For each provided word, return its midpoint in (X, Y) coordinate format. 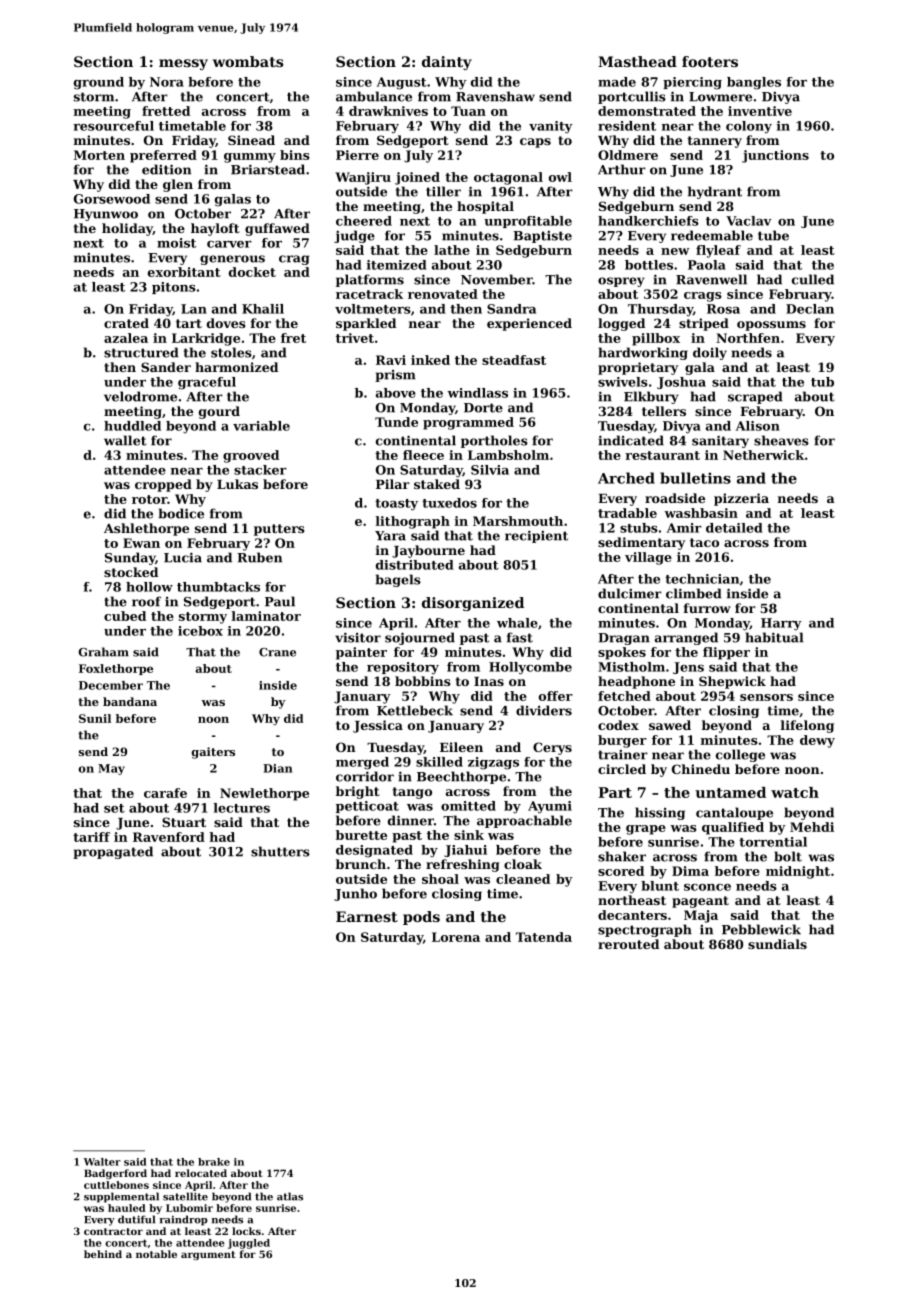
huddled (132, 426)
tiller (443, 191)
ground (99, 83)
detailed (734, 528)
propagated (113, 852)
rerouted (628, 944)
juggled (249, 1244)
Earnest (367, 916)
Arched (626, 478)
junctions (775, 156)
